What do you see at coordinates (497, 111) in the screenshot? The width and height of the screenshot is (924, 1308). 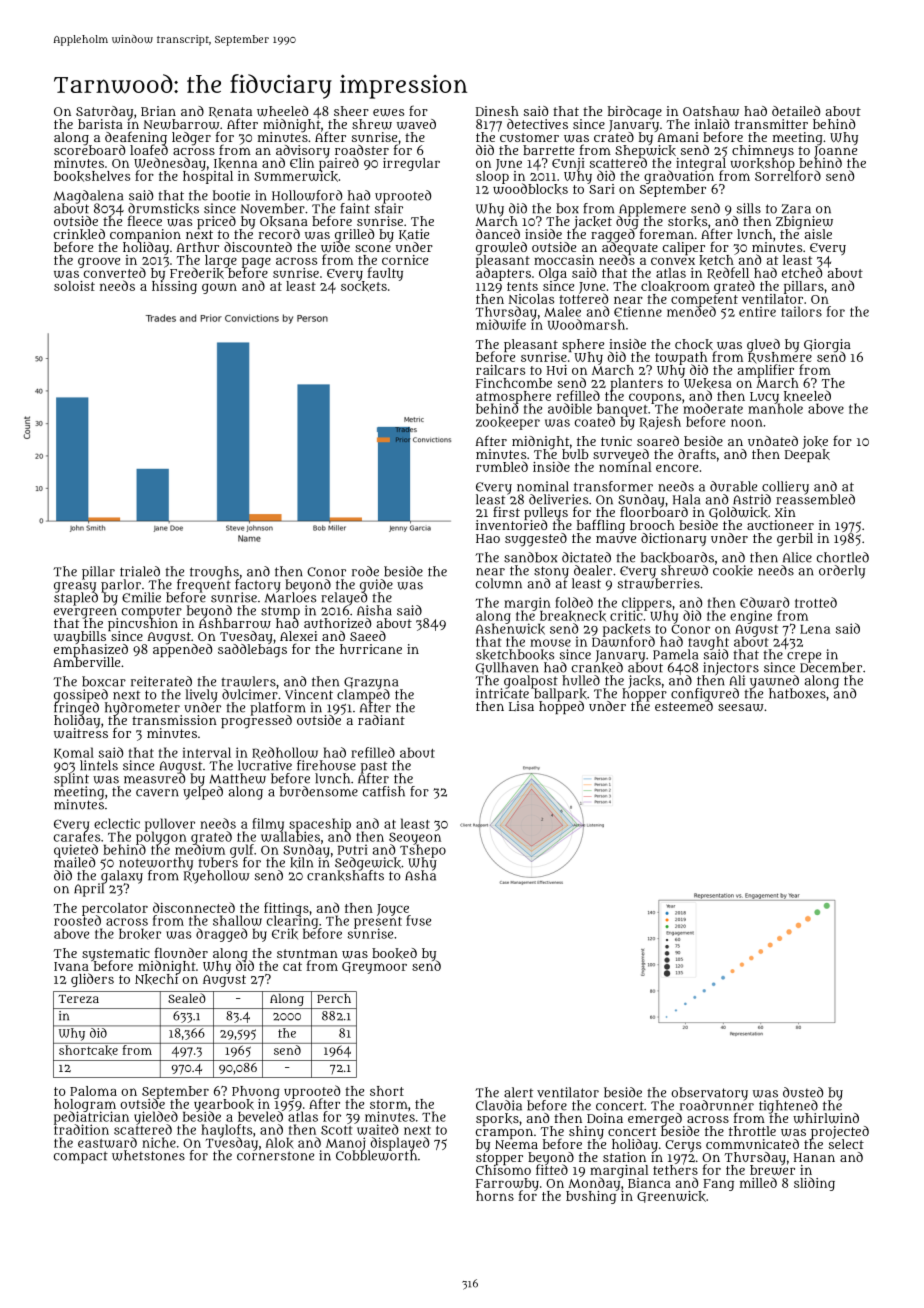 I see `Dinesh` at bounding box center [497, 111].
